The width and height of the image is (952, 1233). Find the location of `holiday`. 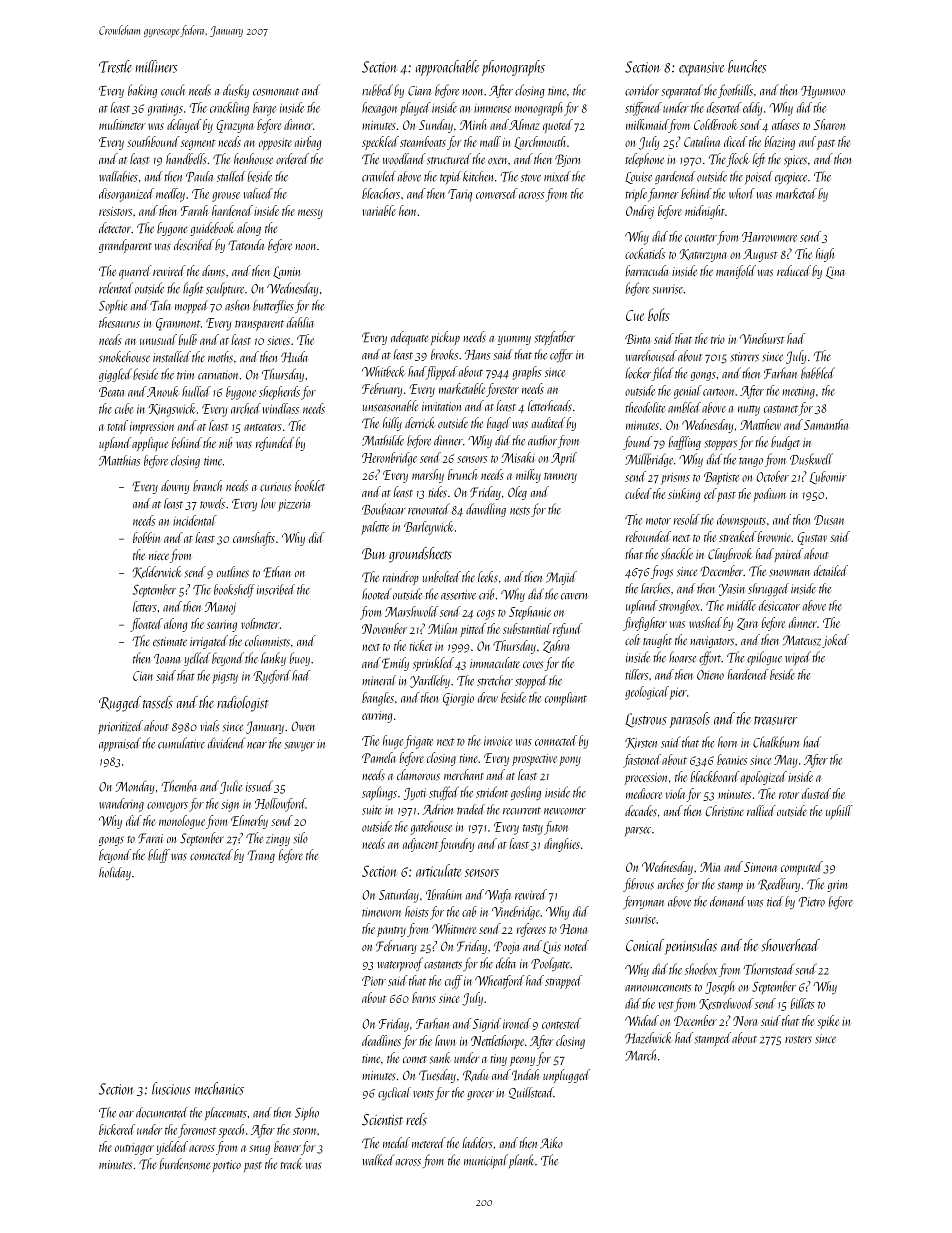

holiday is located at coordinates (115, 873).
